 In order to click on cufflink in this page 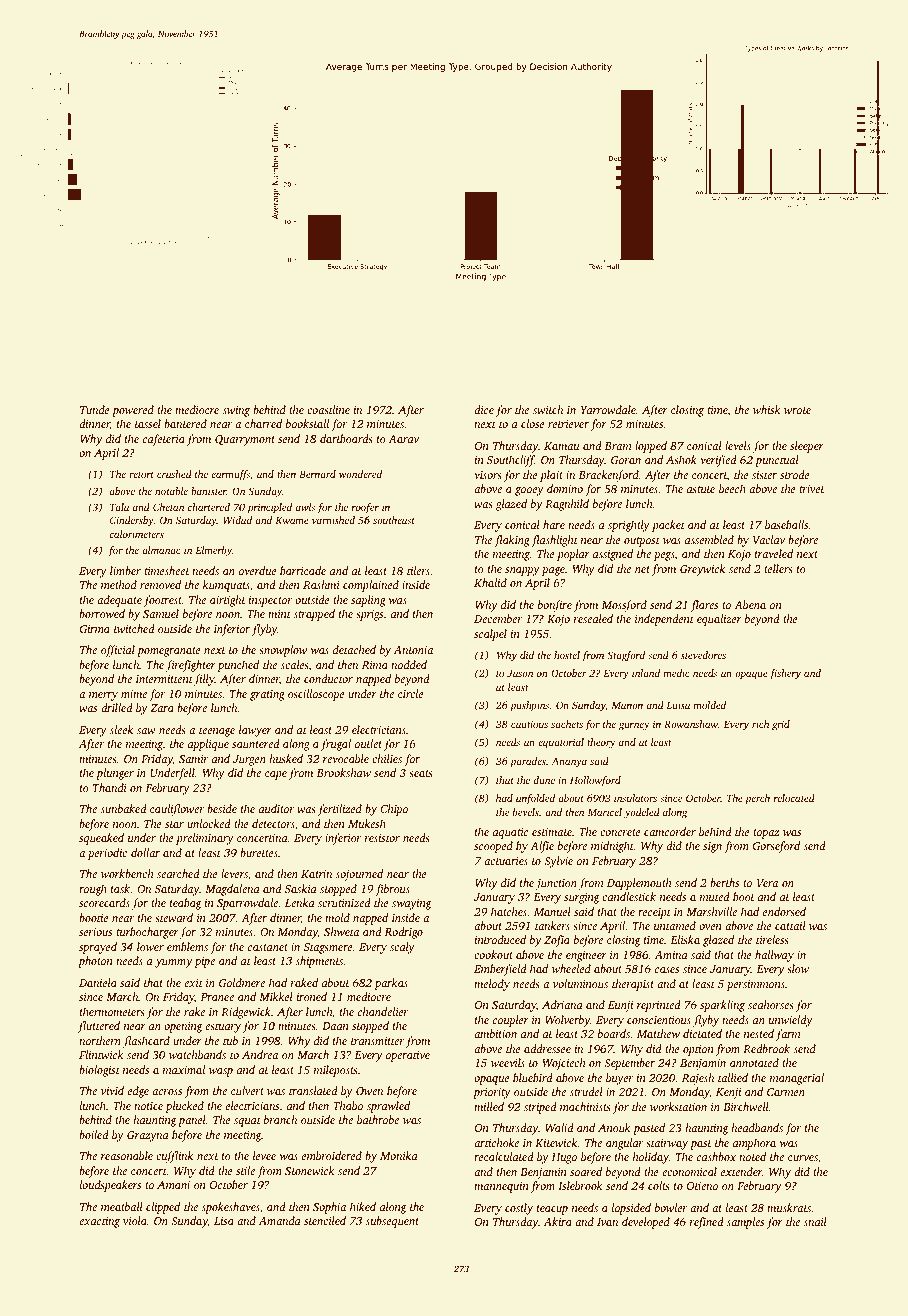, I will do `click(174, 1157)`.
